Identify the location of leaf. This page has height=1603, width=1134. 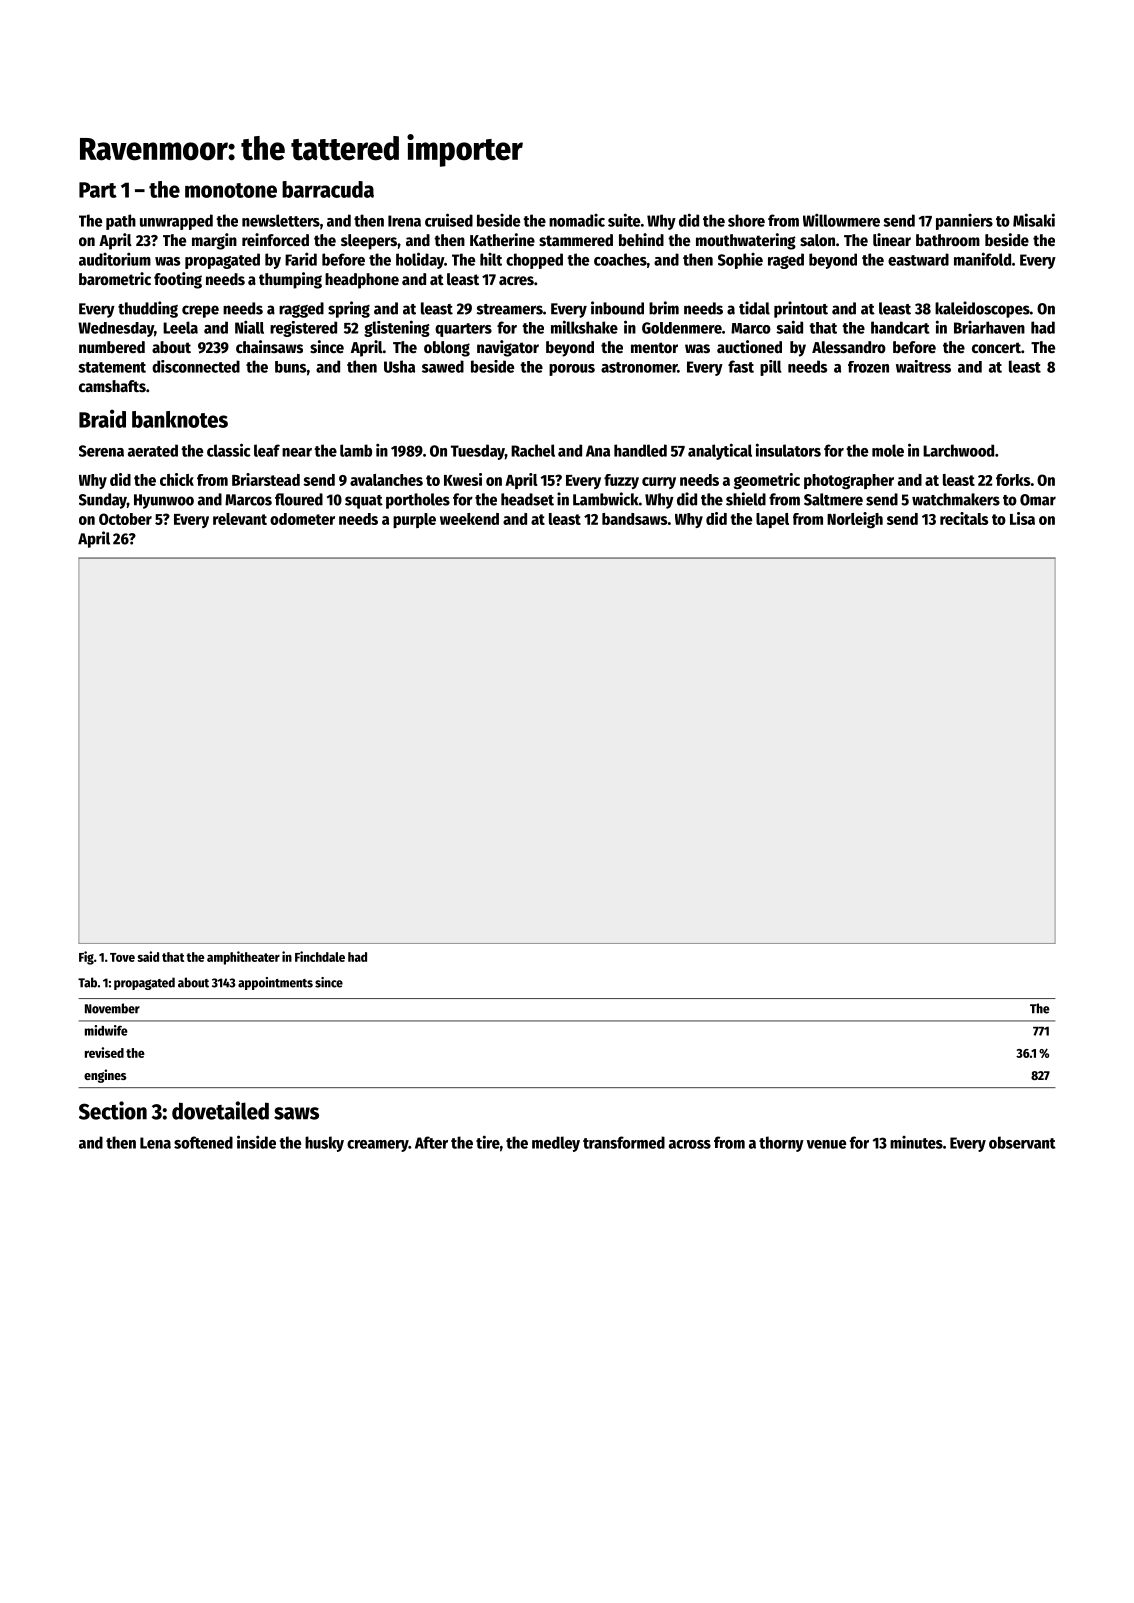
(267, 450).
